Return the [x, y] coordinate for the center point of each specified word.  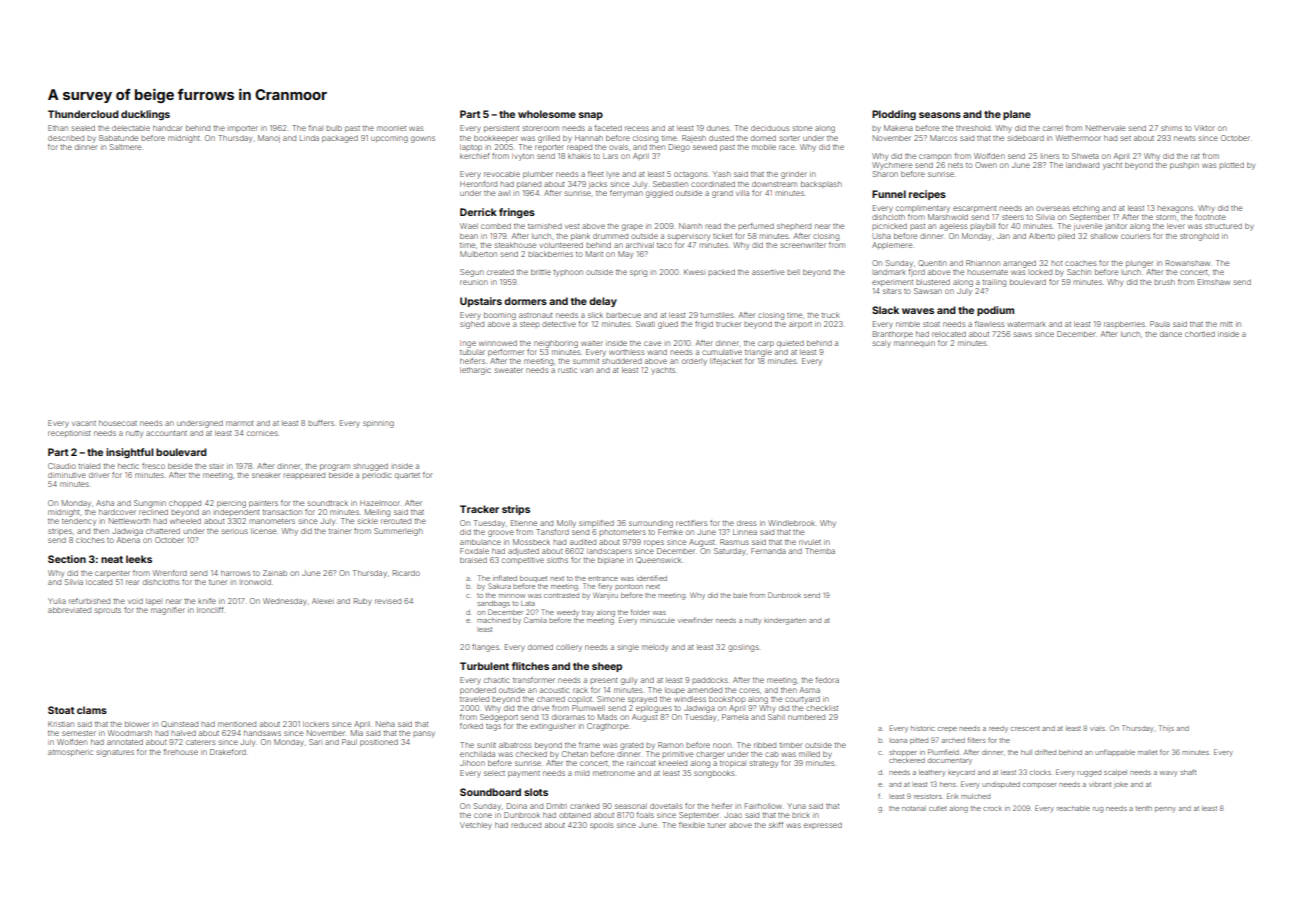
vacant [84, 423]
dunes [718, 128]
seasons [940, 115]
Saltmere [125, 147]
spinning [378, 424]
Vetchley [476, 826]
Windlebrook [791, 523]
